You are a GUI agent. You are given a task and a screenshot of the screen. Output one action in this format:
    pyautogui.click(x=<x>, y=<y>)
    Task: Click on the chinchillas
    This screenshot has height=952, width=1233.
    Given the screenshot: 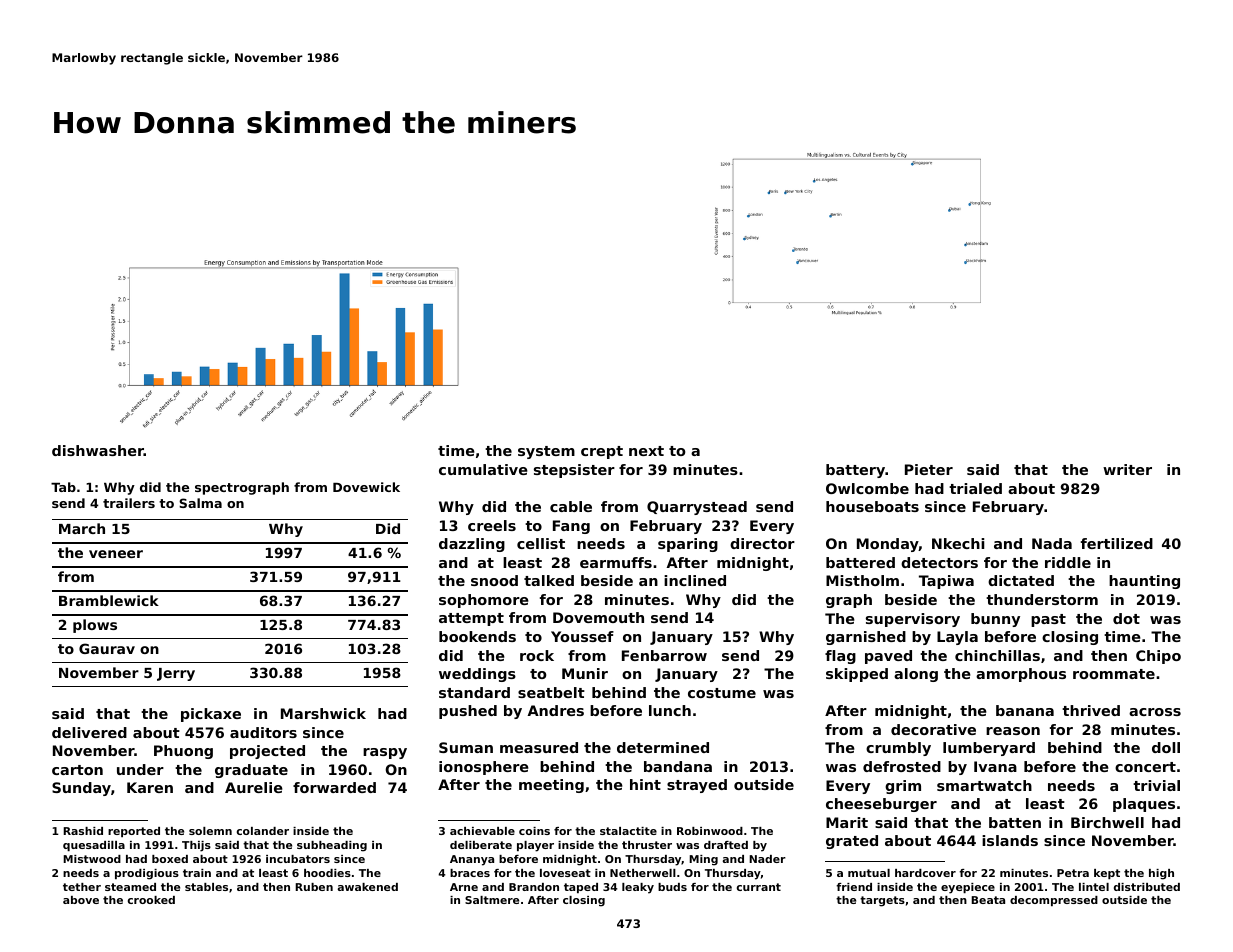 What is the action you would take?
    pyautogui.click(x=997, y=655)
